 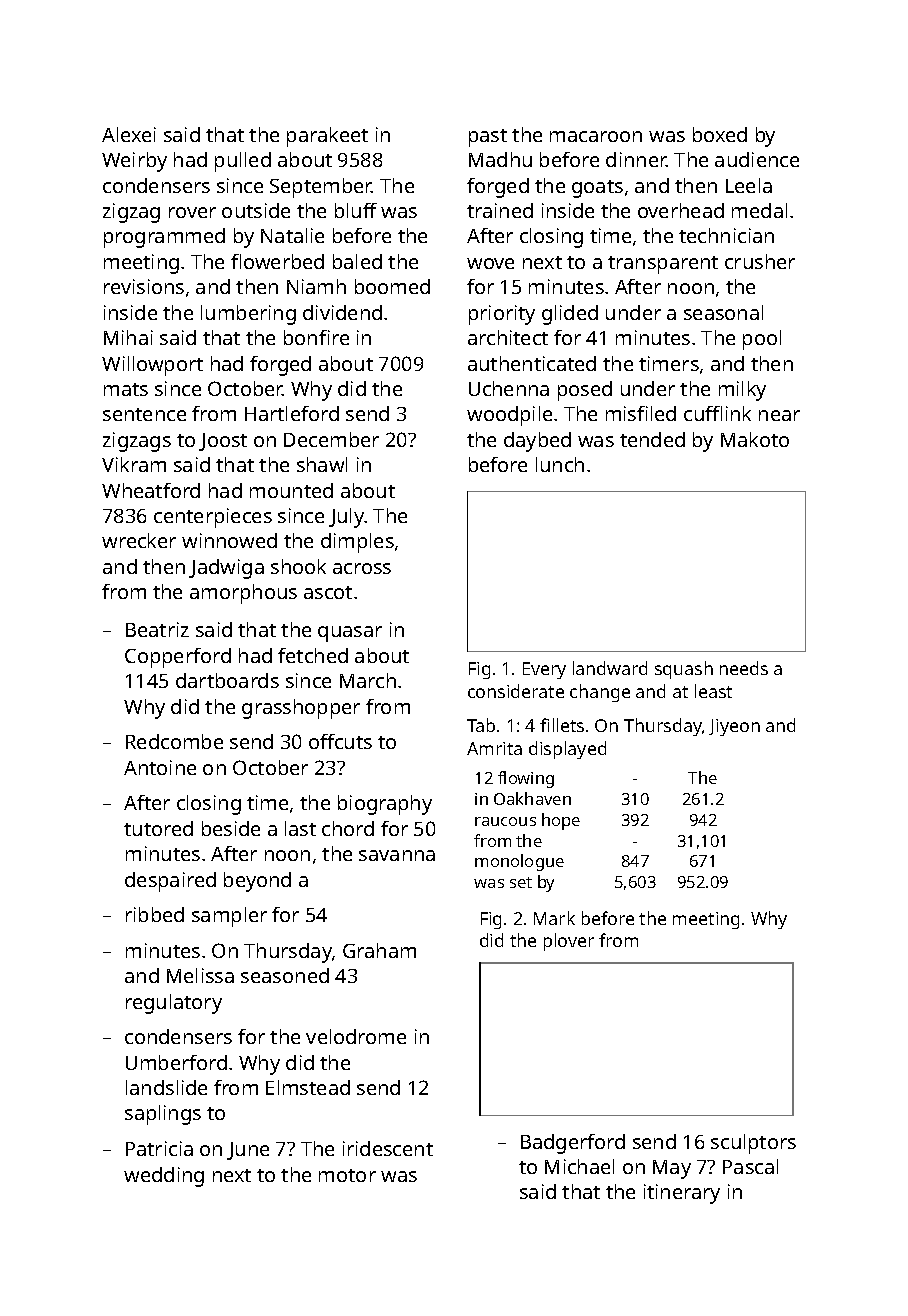 What do you see at coordinates (155, 914) in the screenshot?
I see `ribbed` at bounding box center [155, 914].
